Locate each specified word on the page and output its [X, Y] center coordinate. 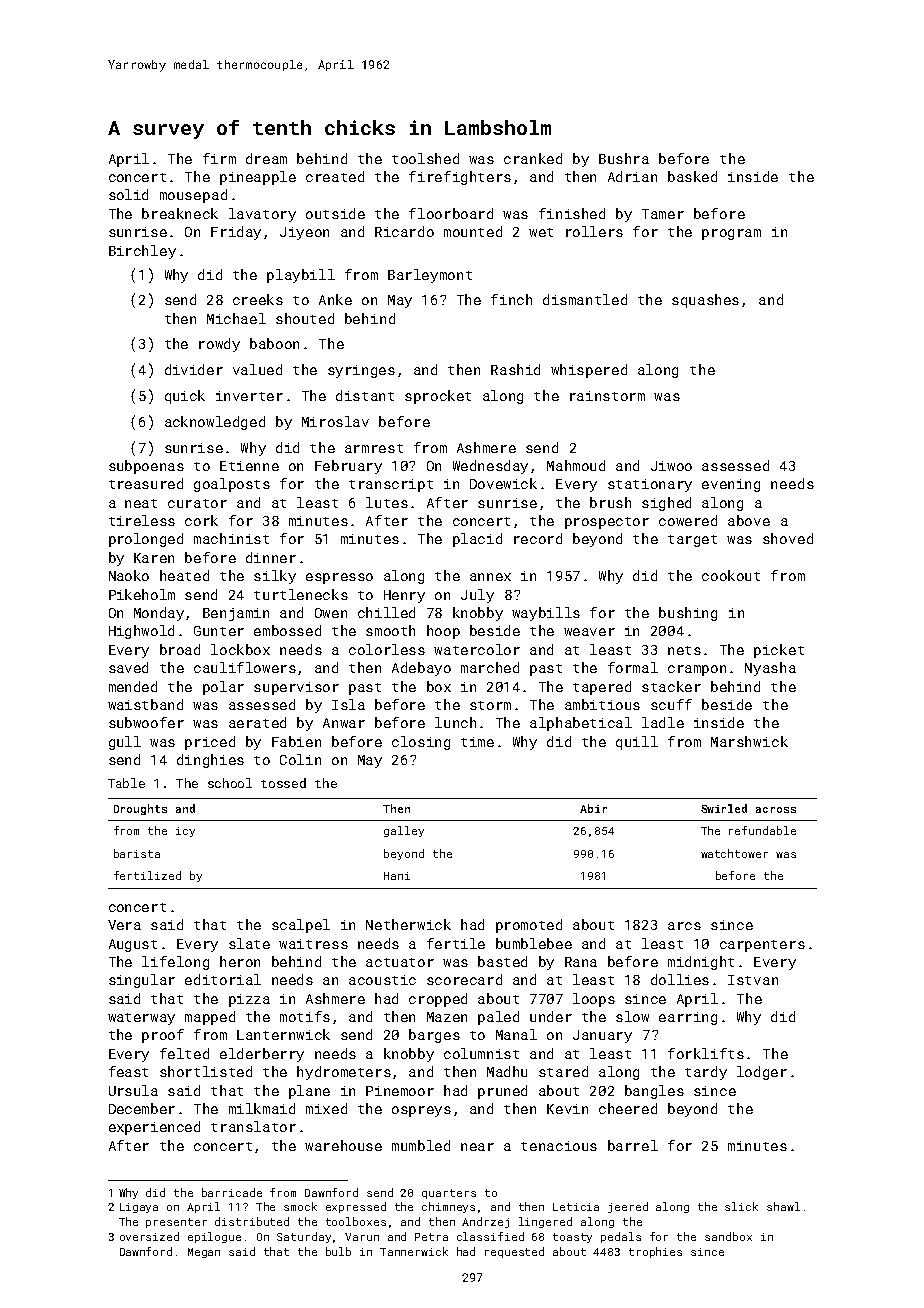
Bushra [624, 158]
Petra [431, 1237]
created [335, 176]
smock [300, 1206]
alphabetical [581, 724]
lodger [762, 1073]
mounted [473, 231]
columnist [481, 1053]
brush [610, 502]
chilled [386, 612]
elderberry [262, 1055]
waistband [145, 704]
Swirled [724, 808]
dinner [271, 557]
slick [741, 1206]
